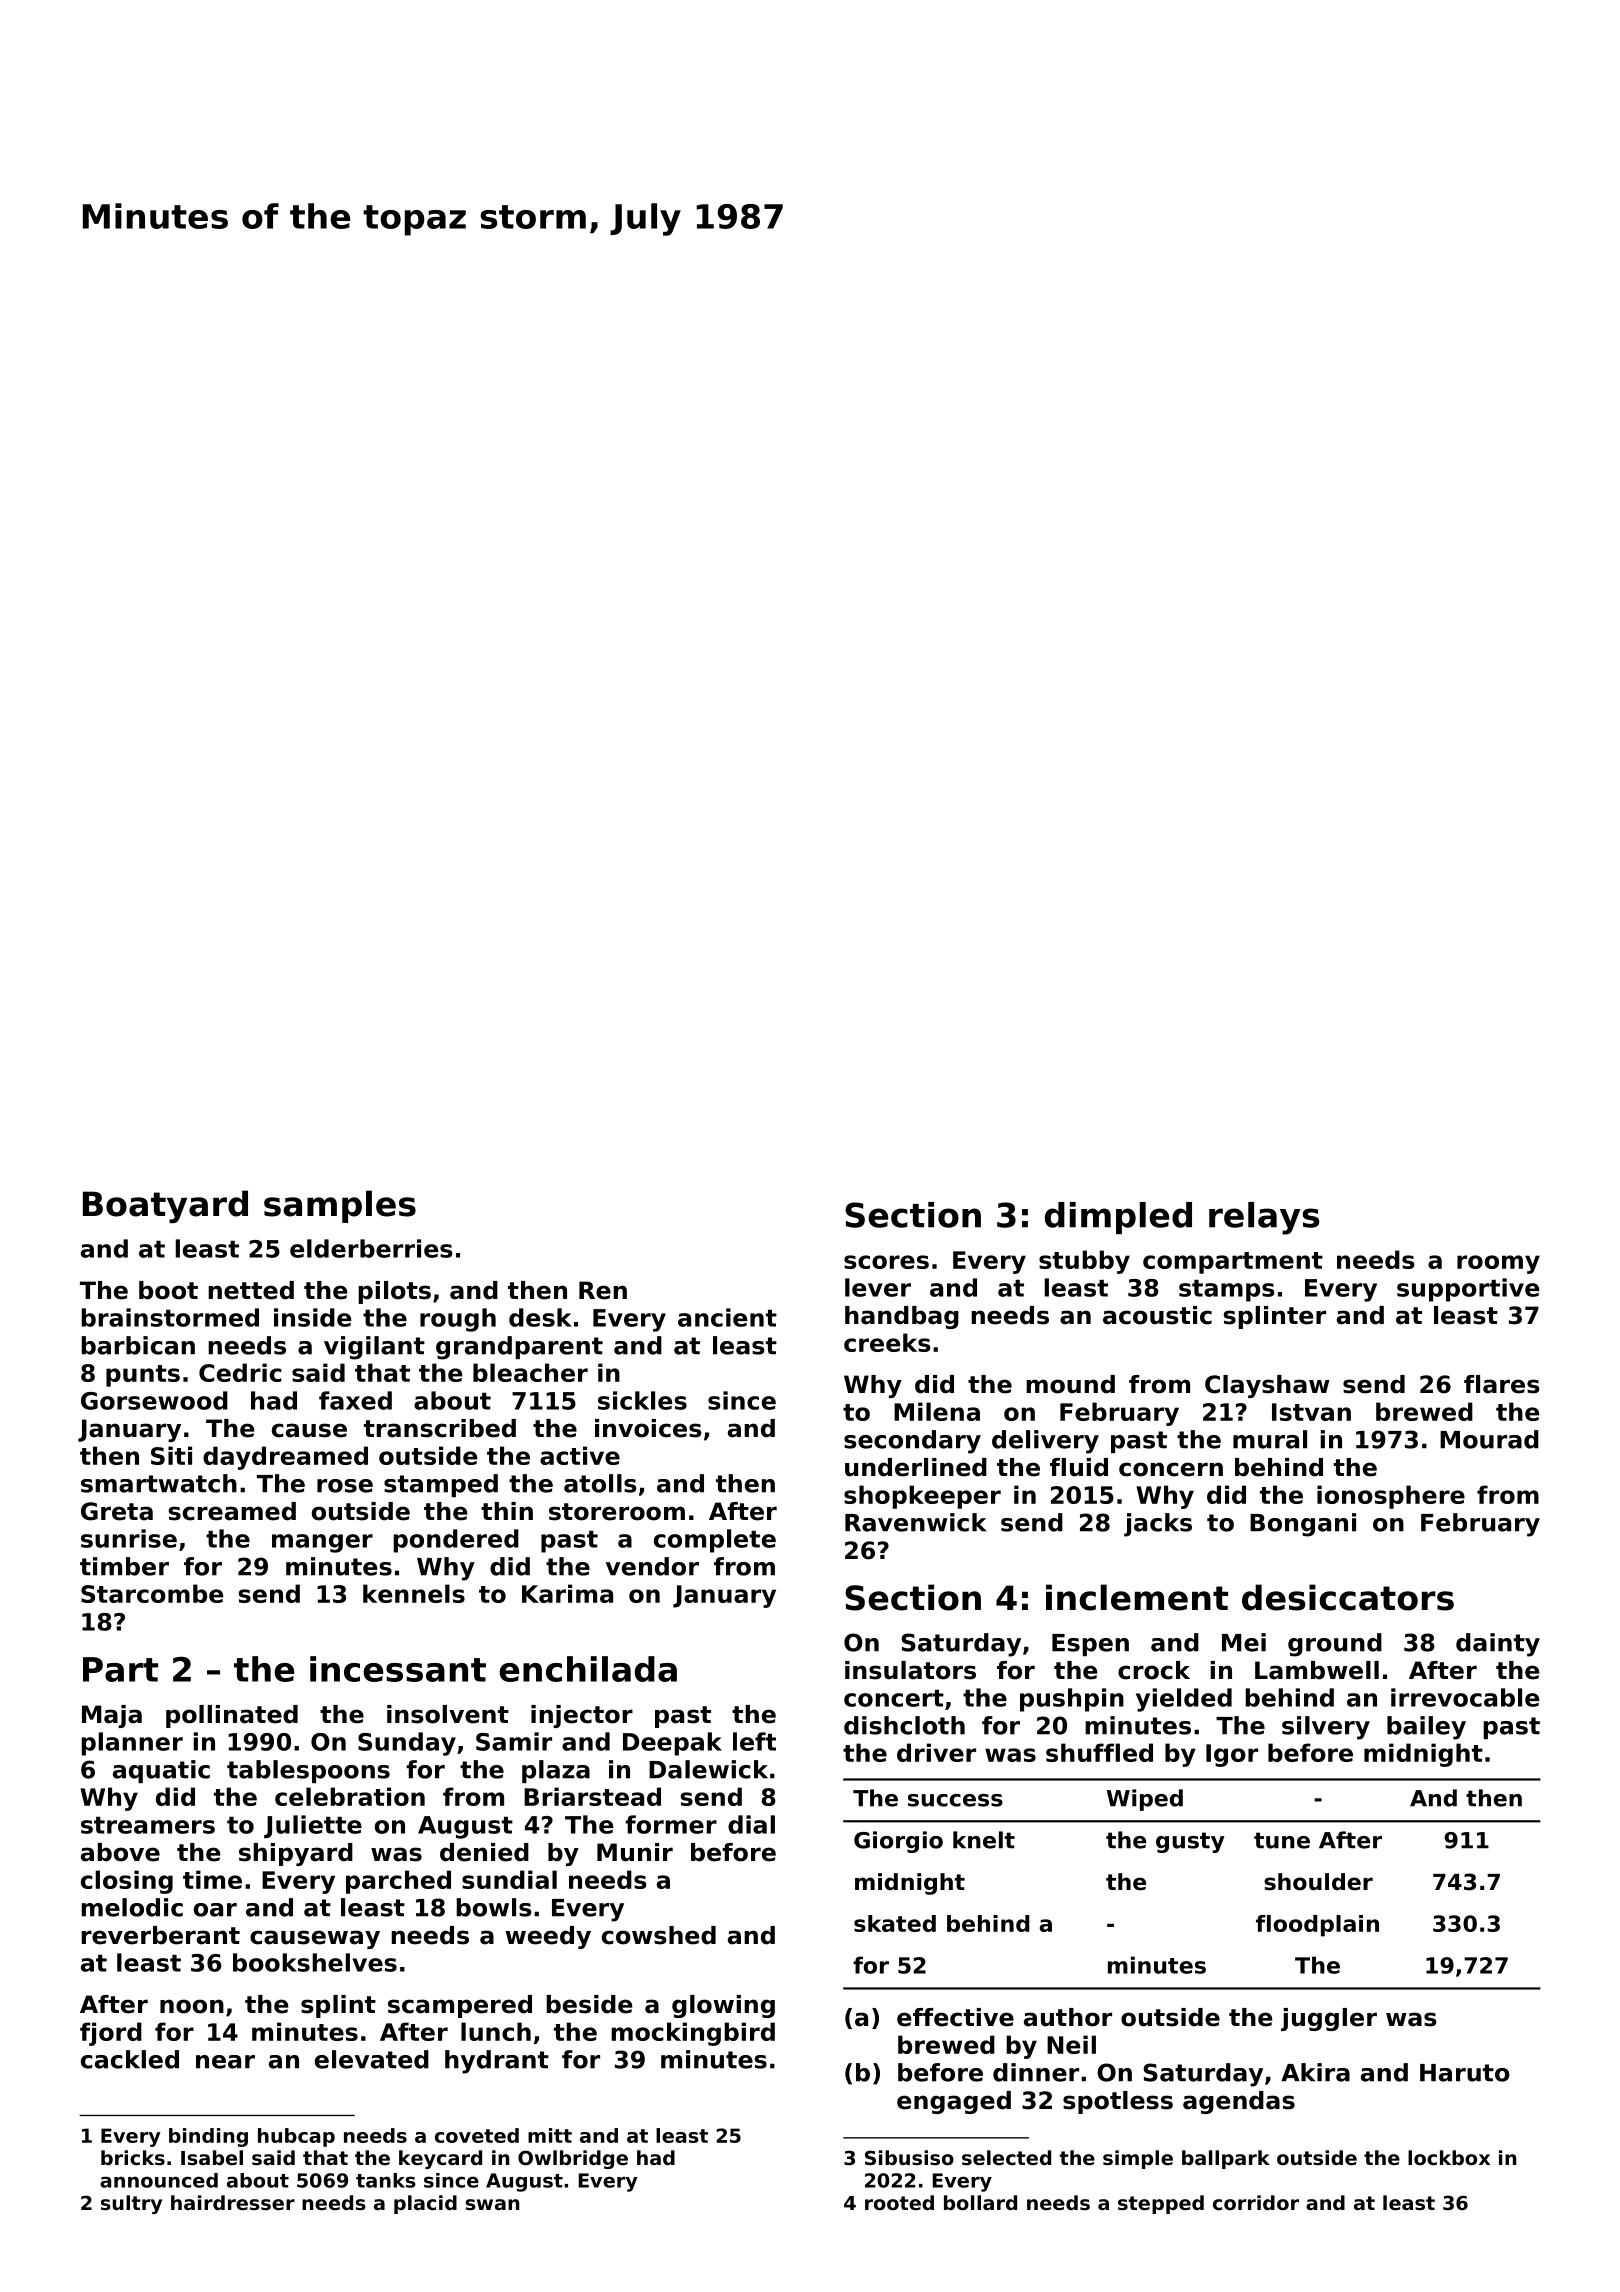 This screenshot has height=2292, width=1620. What do you see at coordinates (340, 1206) in the screenshot?
I see `samples` at bounding box center [340, 1206].
